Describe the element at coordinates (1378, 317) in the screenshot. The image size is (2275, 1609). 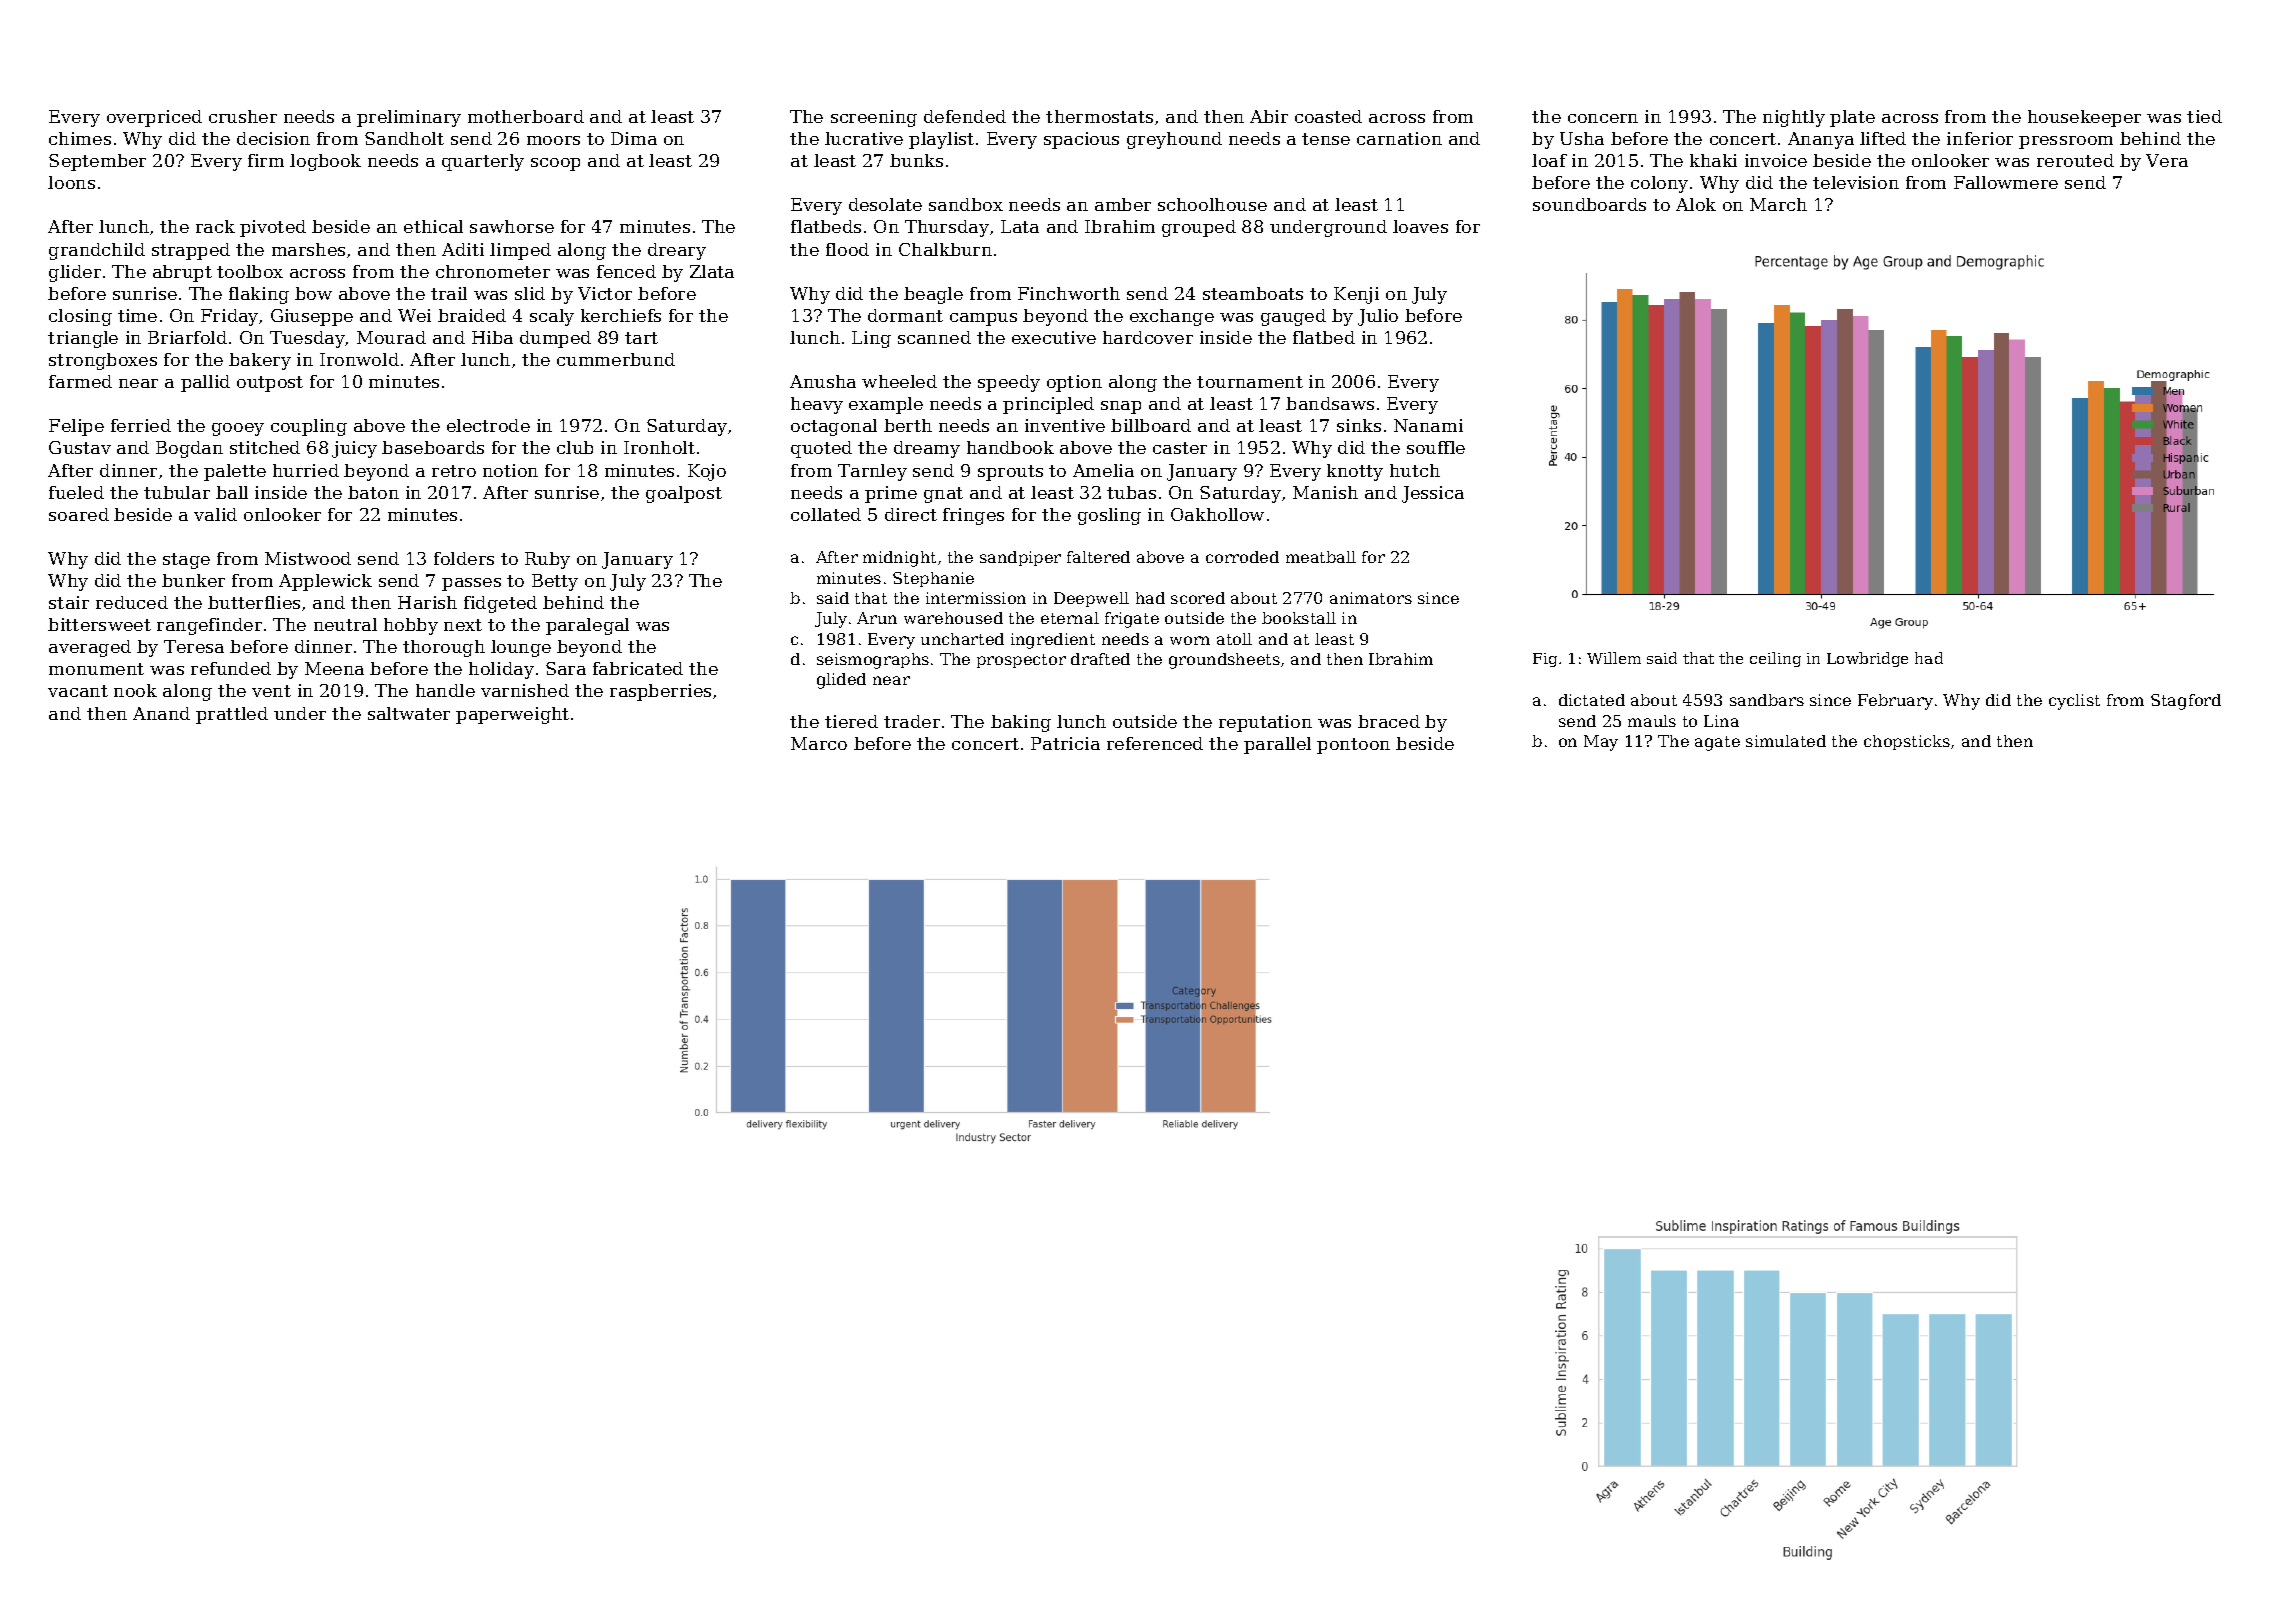
I see `Julio` at that location.
